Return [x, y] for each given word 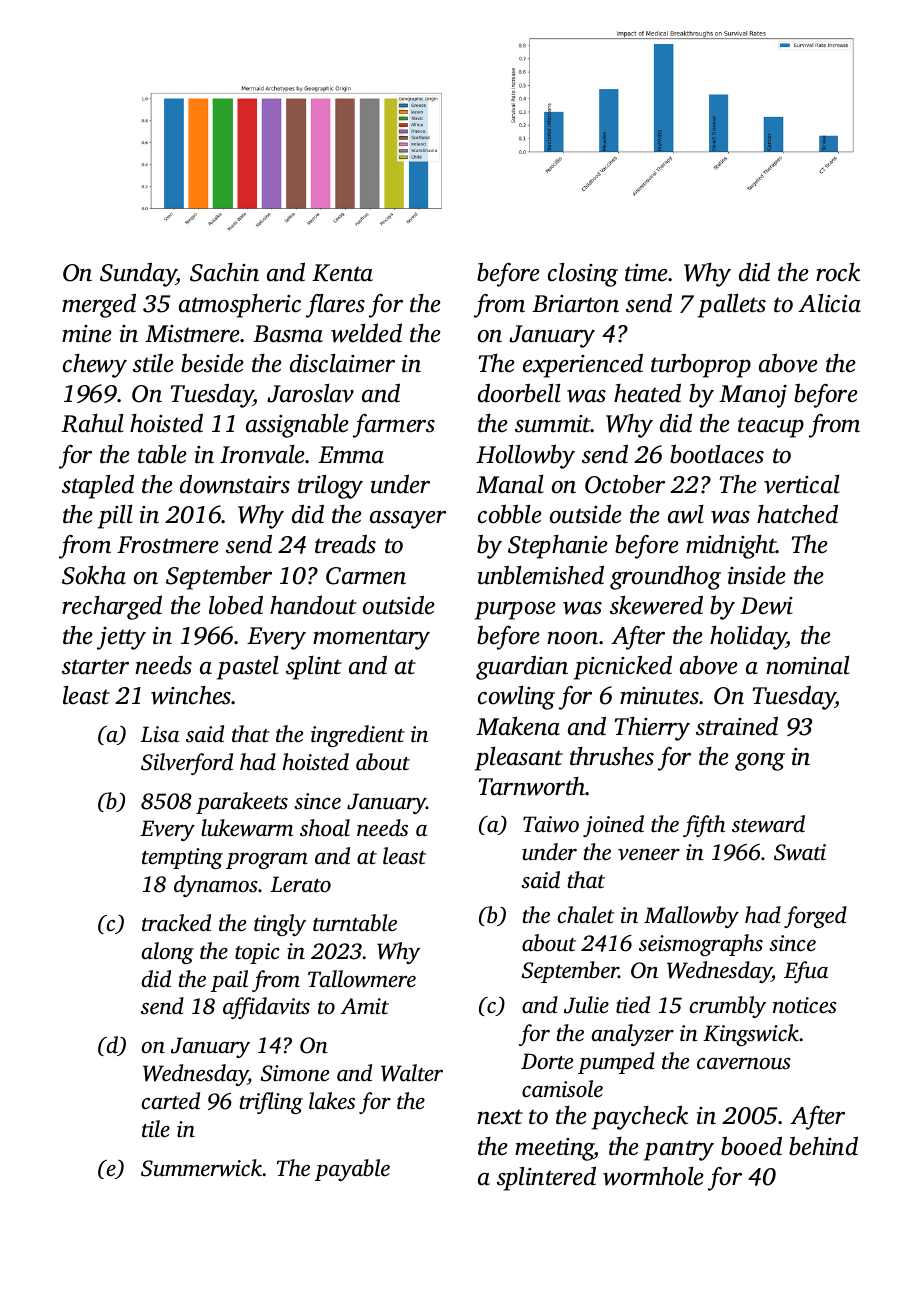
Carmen [366, 576]
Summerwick [201, 1168]
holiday [748, 638]
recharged [112, 608]
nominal [808, 665]
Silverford [187, 764]
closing [583, 275]
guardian [522, 668]
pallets [732, 306]
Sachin [224, 272]
